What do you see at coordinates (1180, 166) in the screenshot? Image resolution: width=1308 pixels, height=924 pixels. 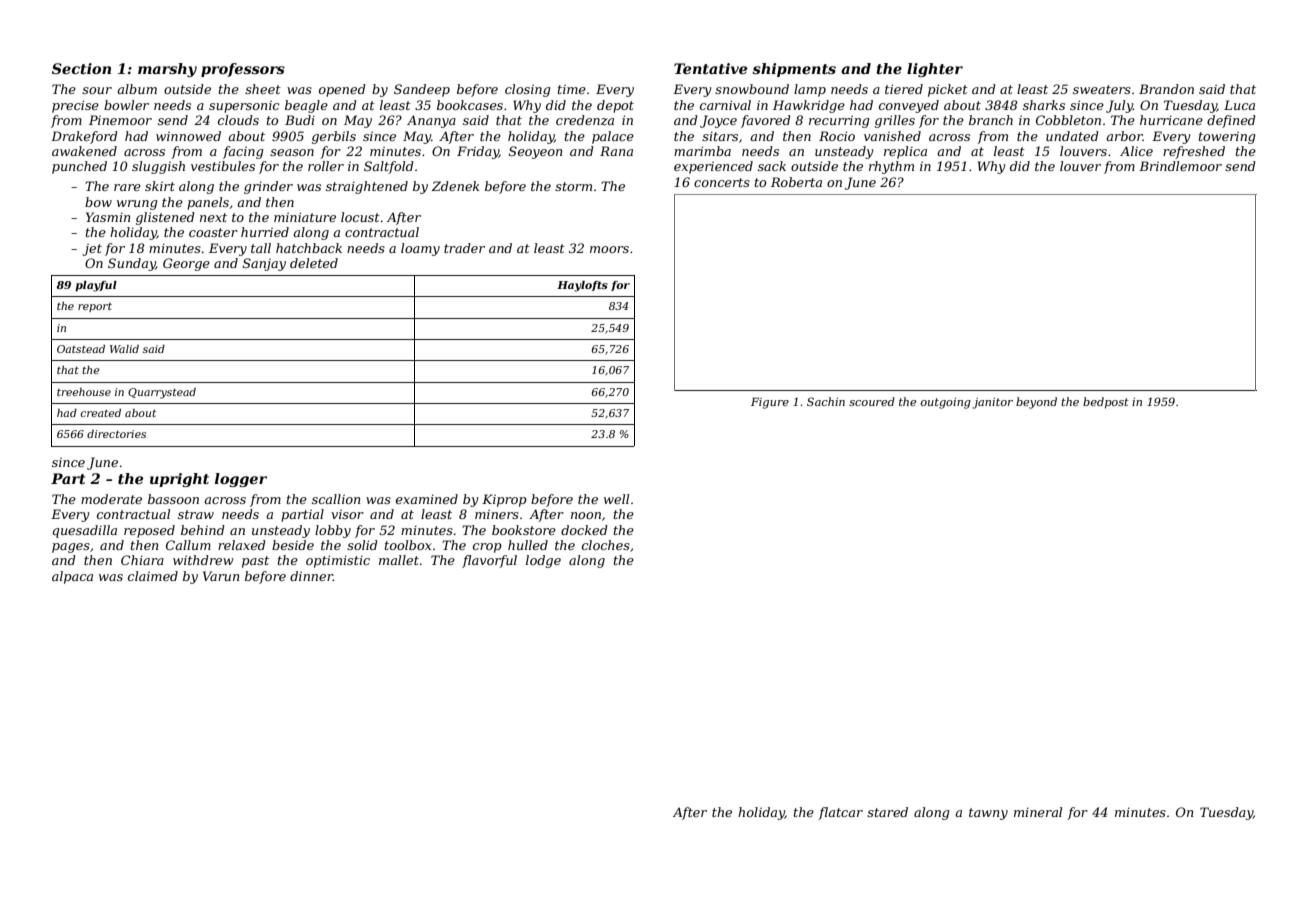 I see `Brindlemoor` at bounding box center [1180, 166].
